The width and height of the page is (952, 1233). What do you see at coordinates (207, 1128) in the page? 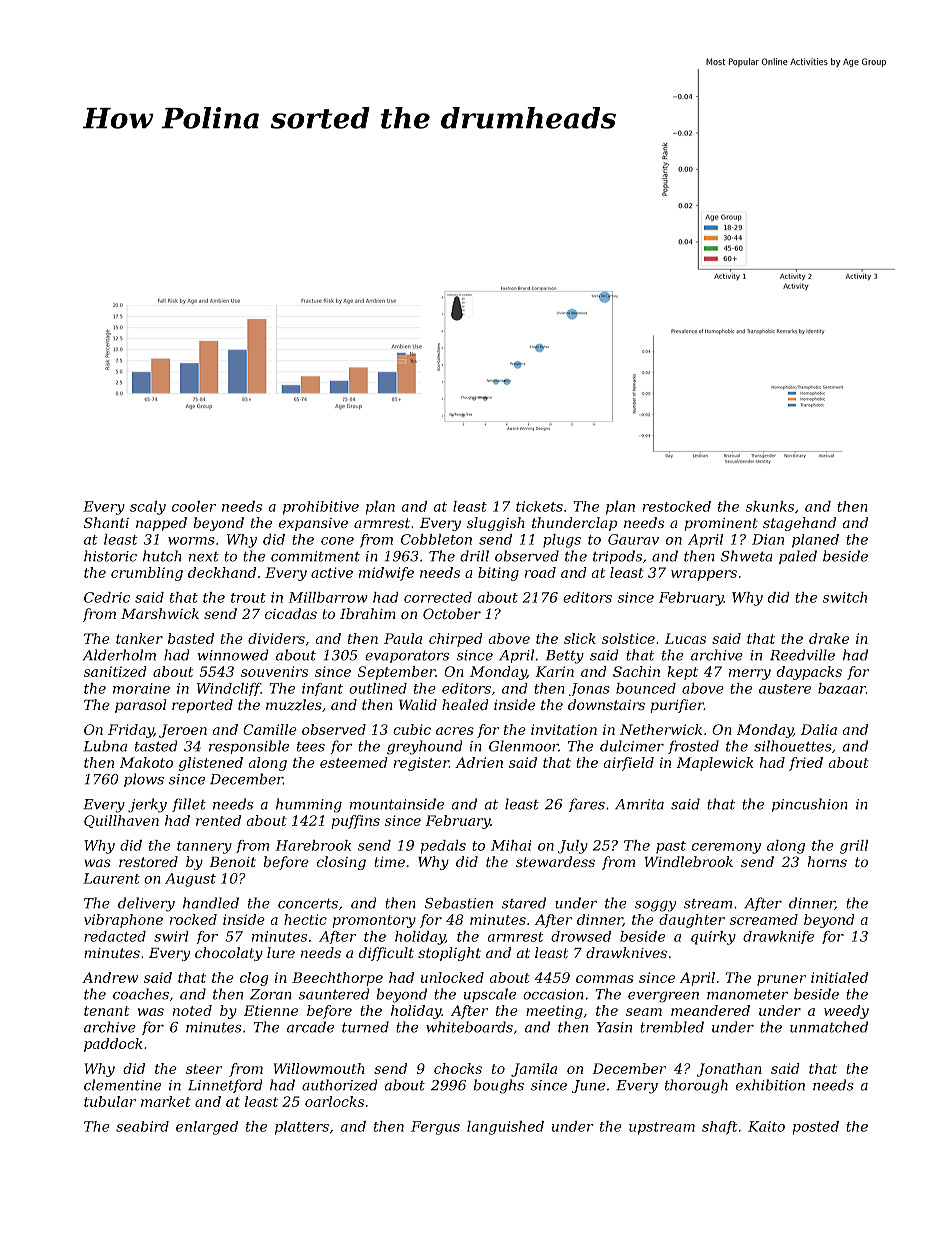
I see `enlarged` at bounding box center [207, 1128].
